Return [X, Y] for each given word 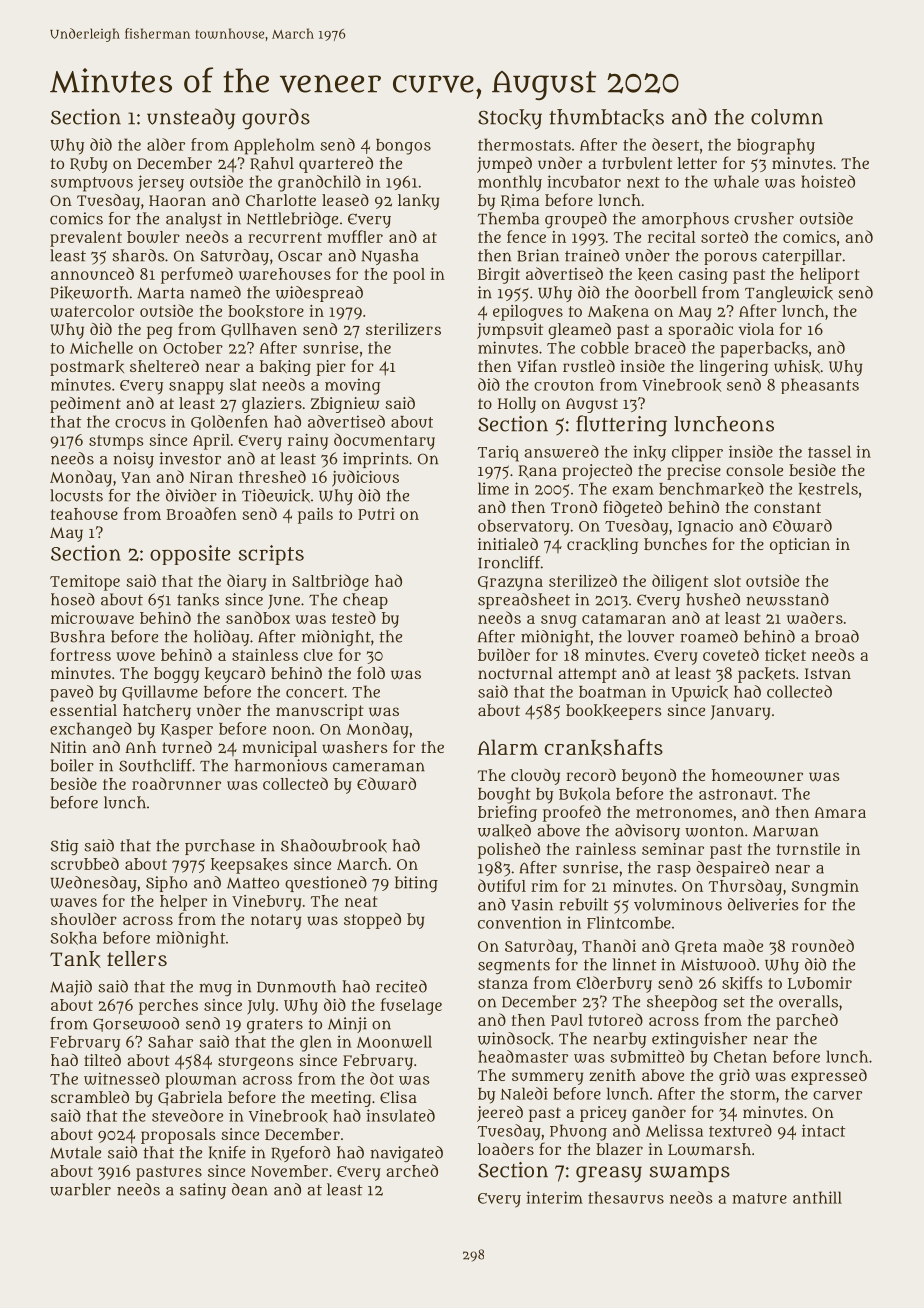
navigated [406, 1154]
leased [345, 200]
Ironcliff [509, 562]
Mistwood [718, 964]
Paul [567, 1020]
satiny [203, 1191]
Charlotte [281, 200]
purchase [220, 847]
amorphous [685, 220]
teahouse [84, 514]
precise [694, 472]
